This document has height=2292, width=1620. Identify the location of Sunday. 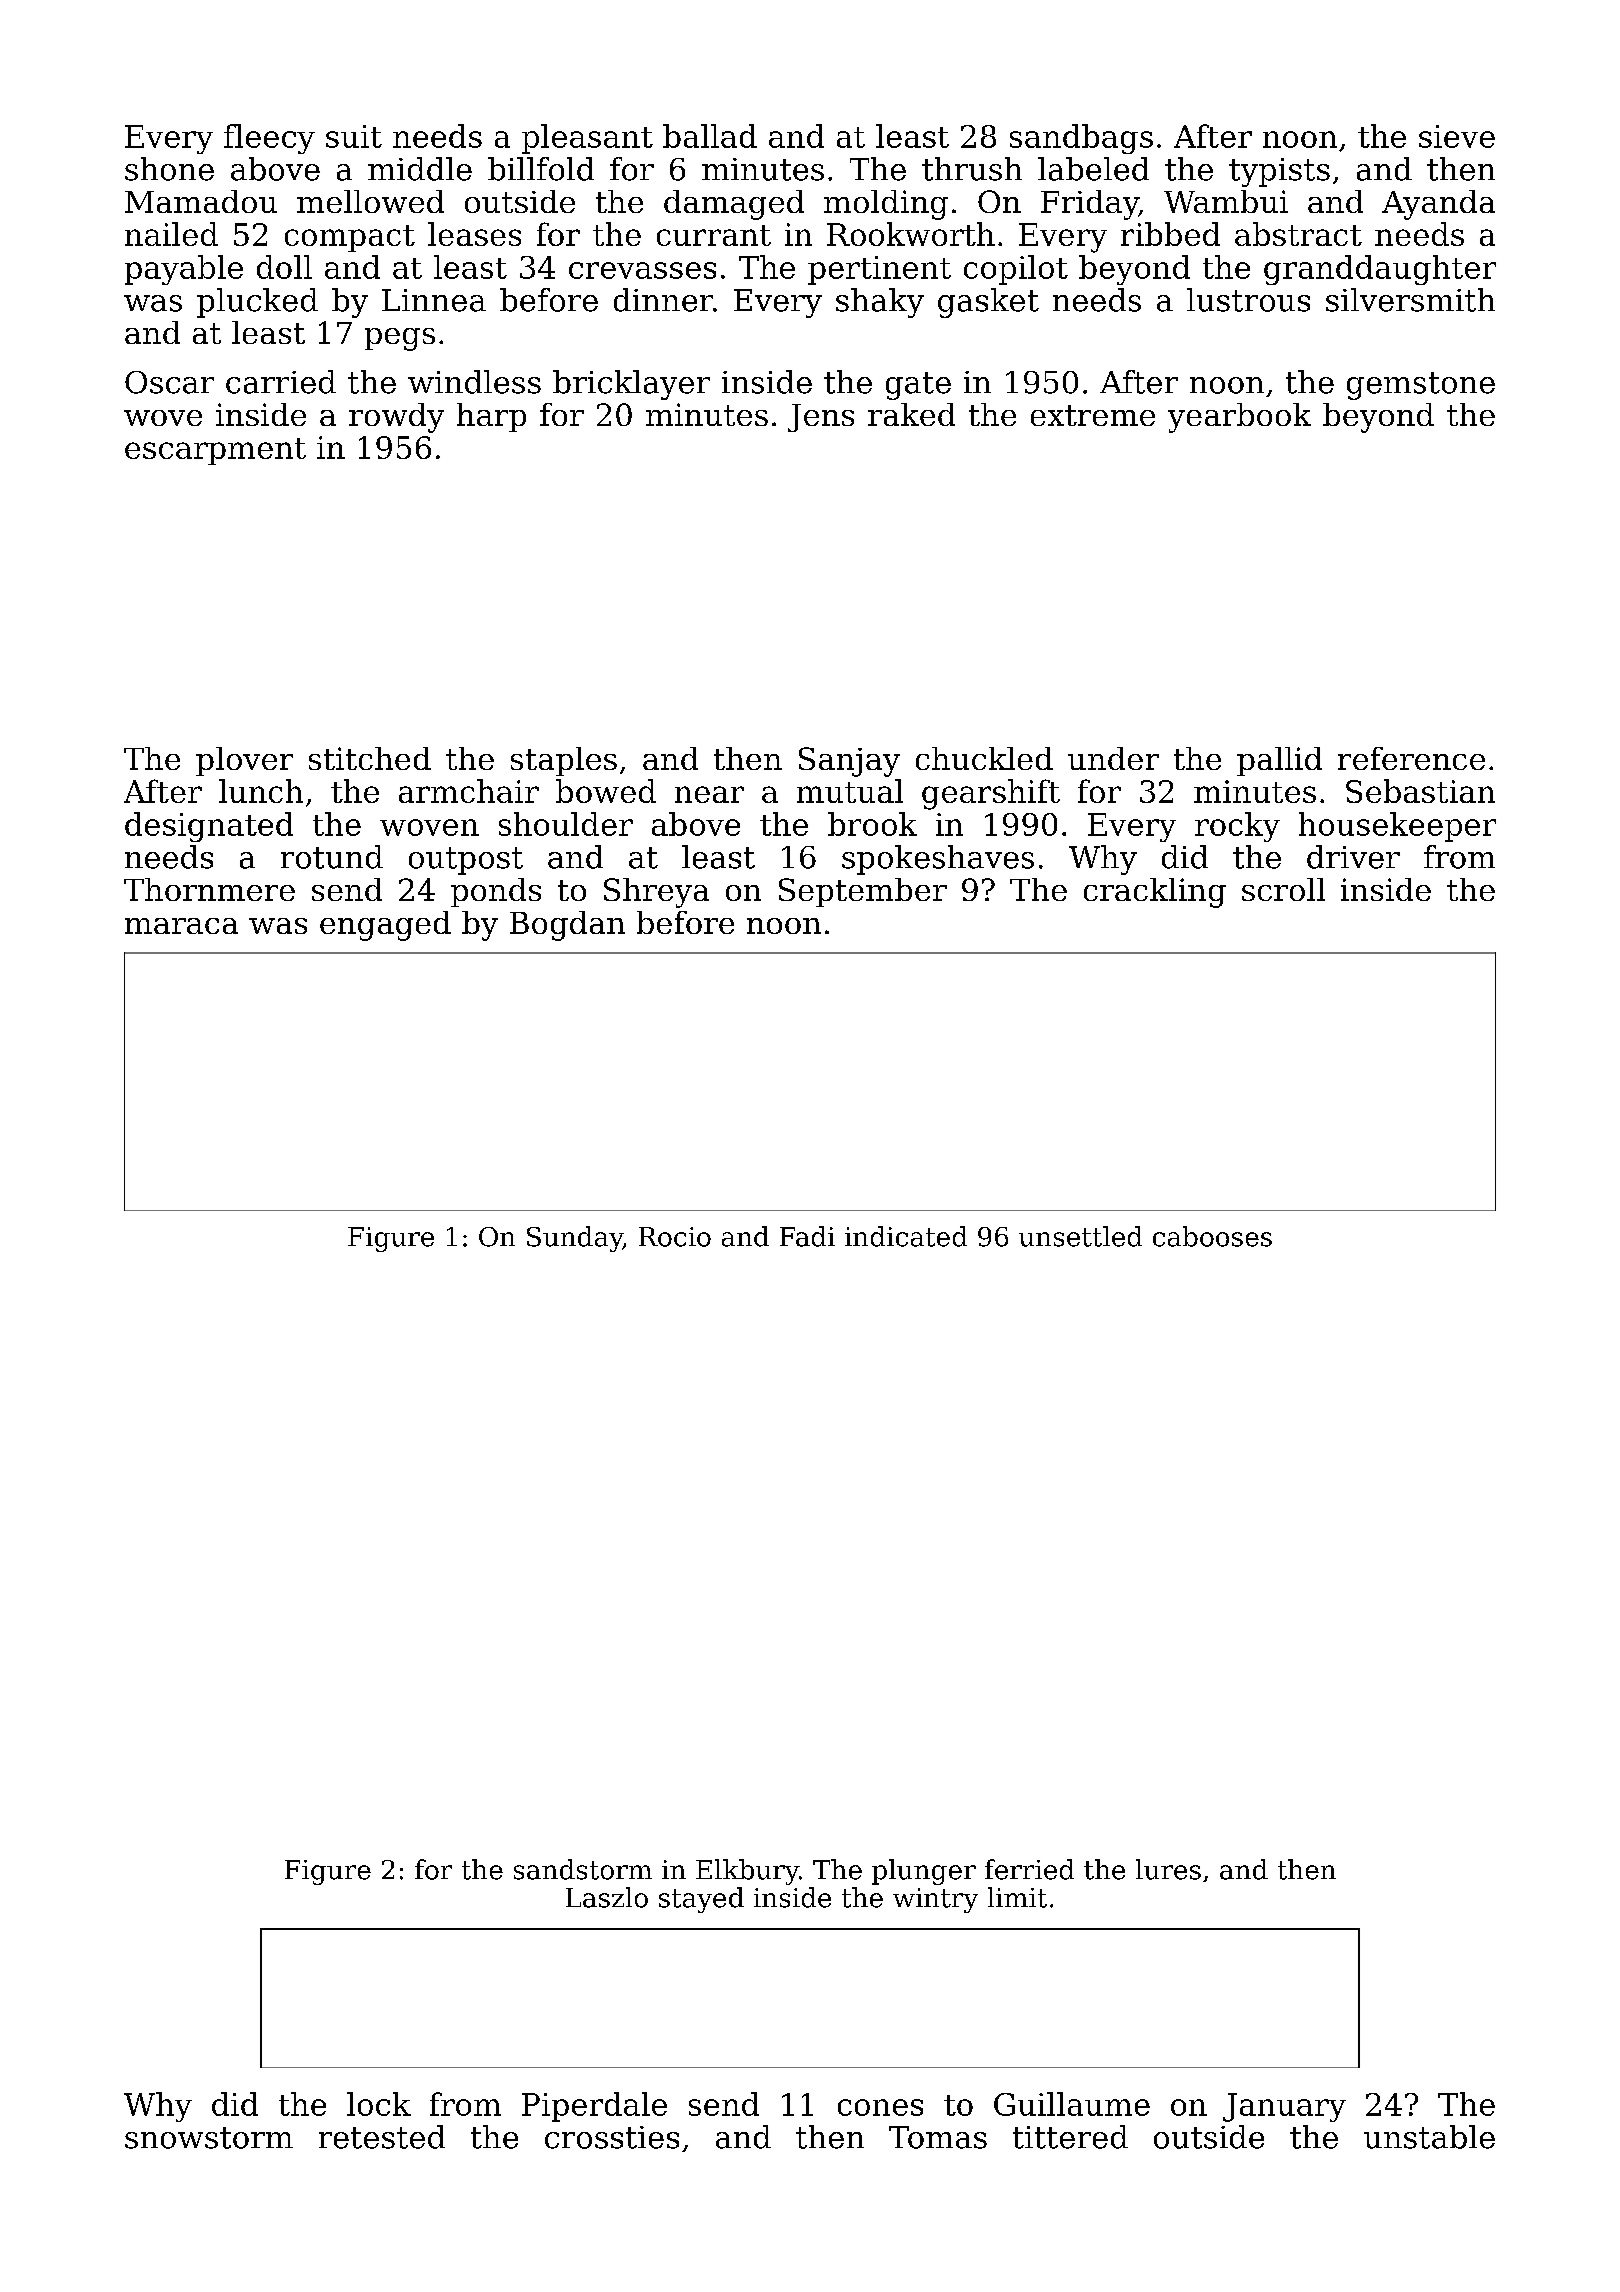
(575, 1239).
